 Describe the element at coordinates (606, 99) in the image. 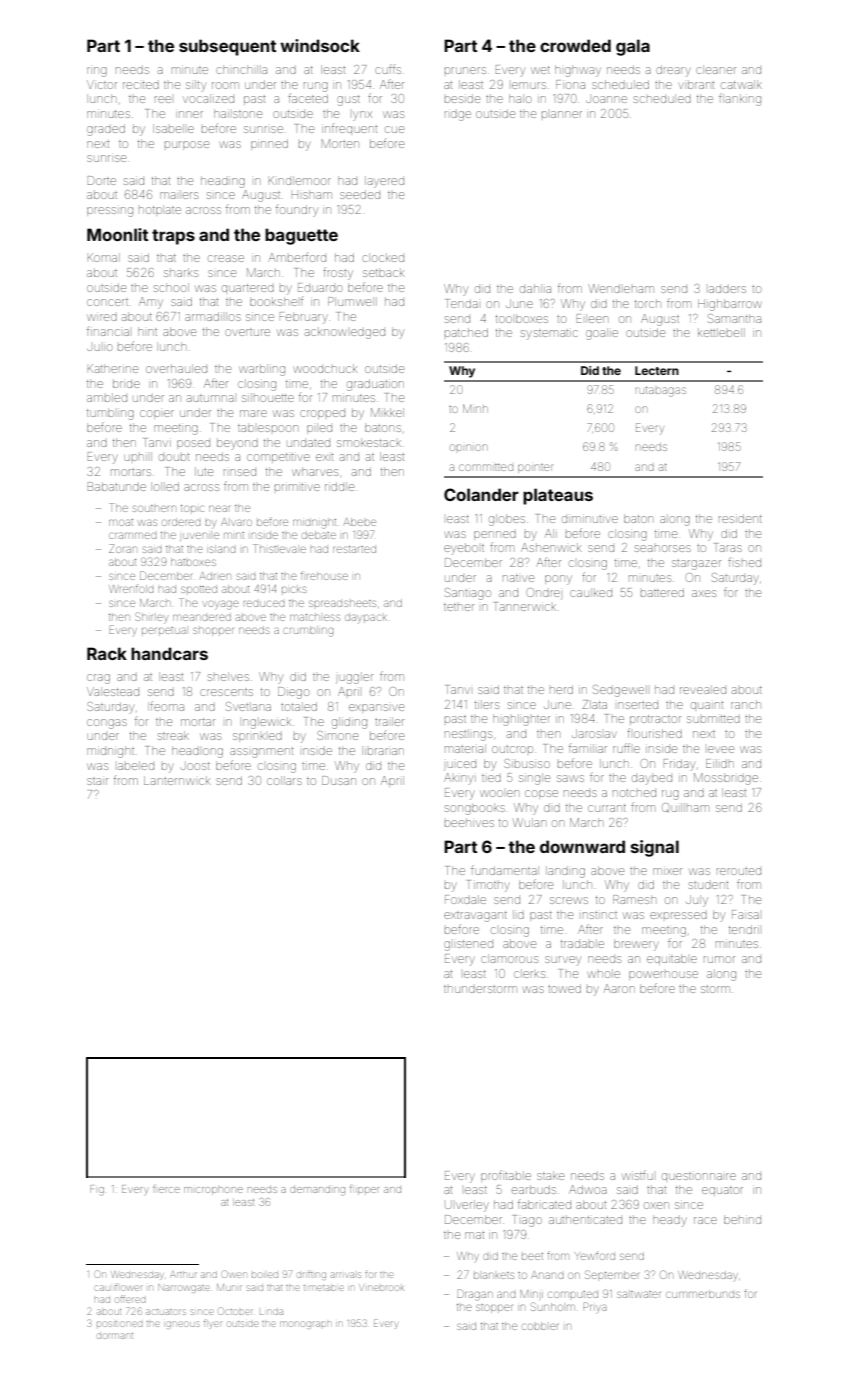

I see `Joanne` at that location.
